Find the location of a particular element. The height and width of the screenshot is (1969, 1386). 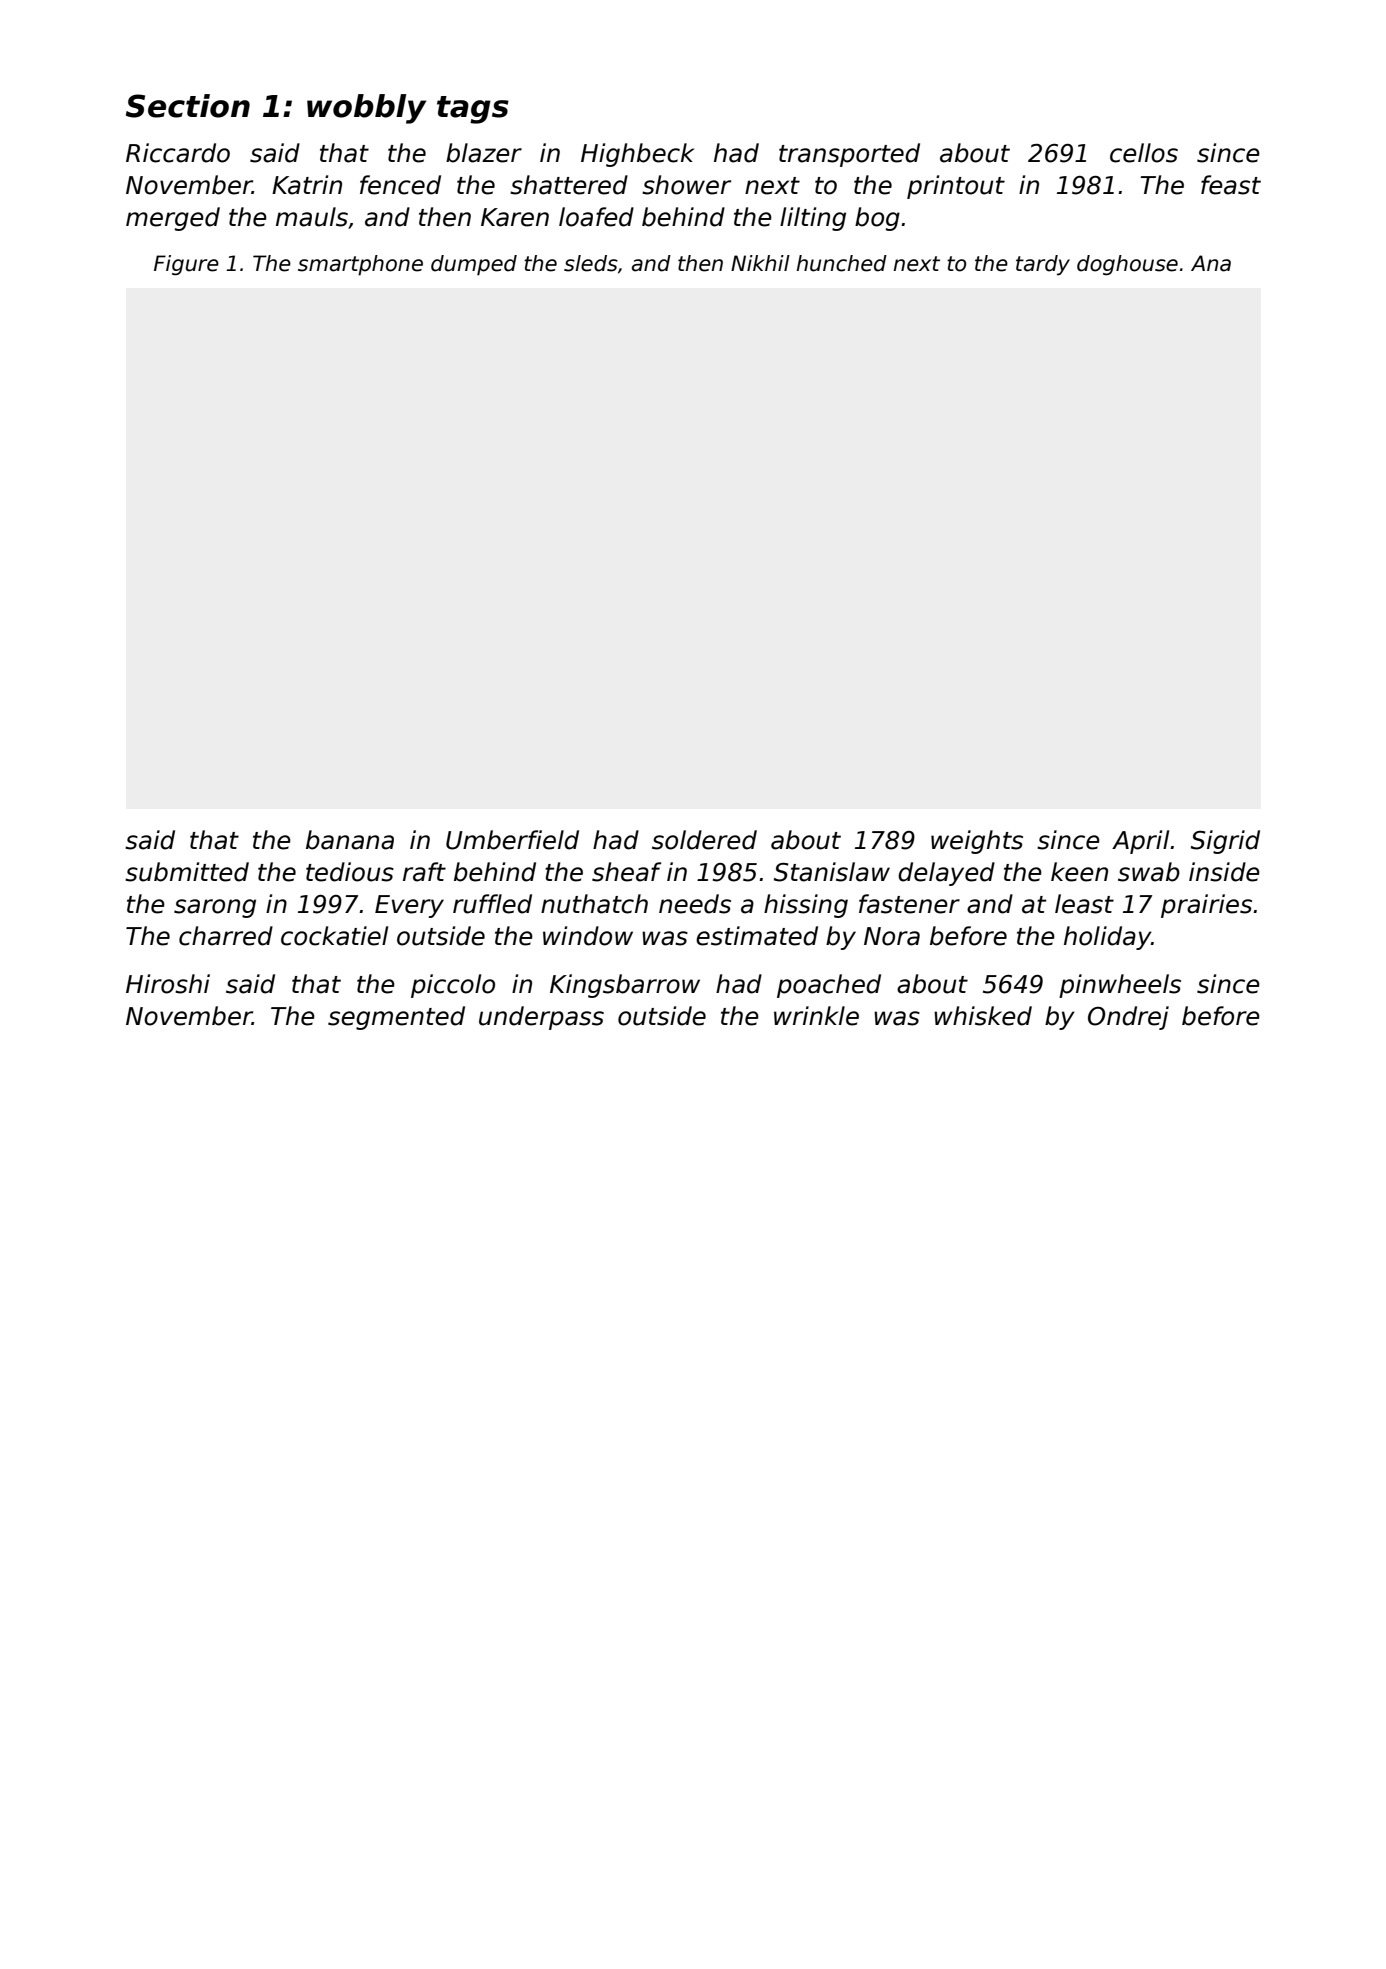

hunched is located at coordinates (841, 263).
